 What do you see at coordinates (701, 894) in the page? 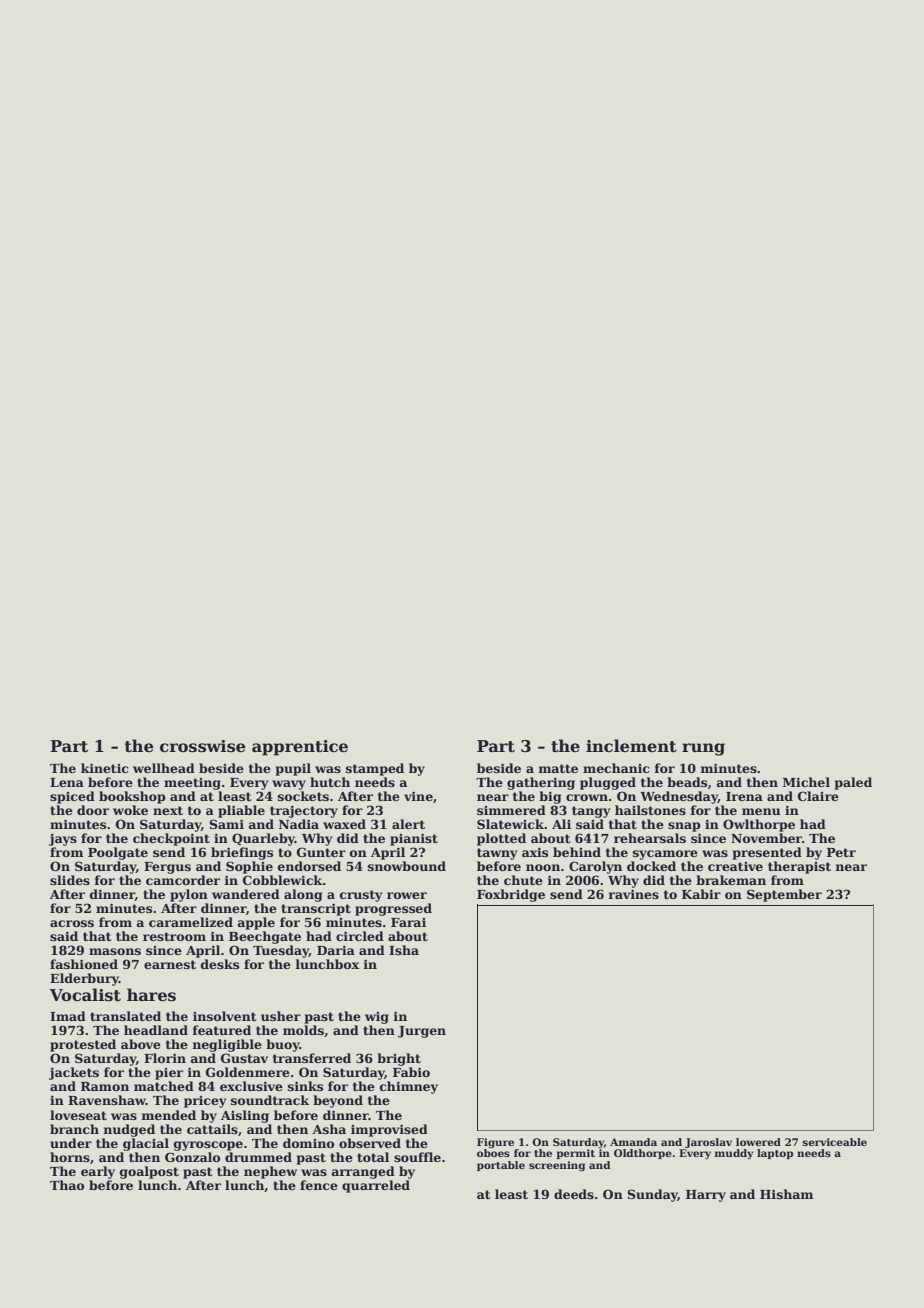
I see `Kabir` at bounding box center [701, 894].
